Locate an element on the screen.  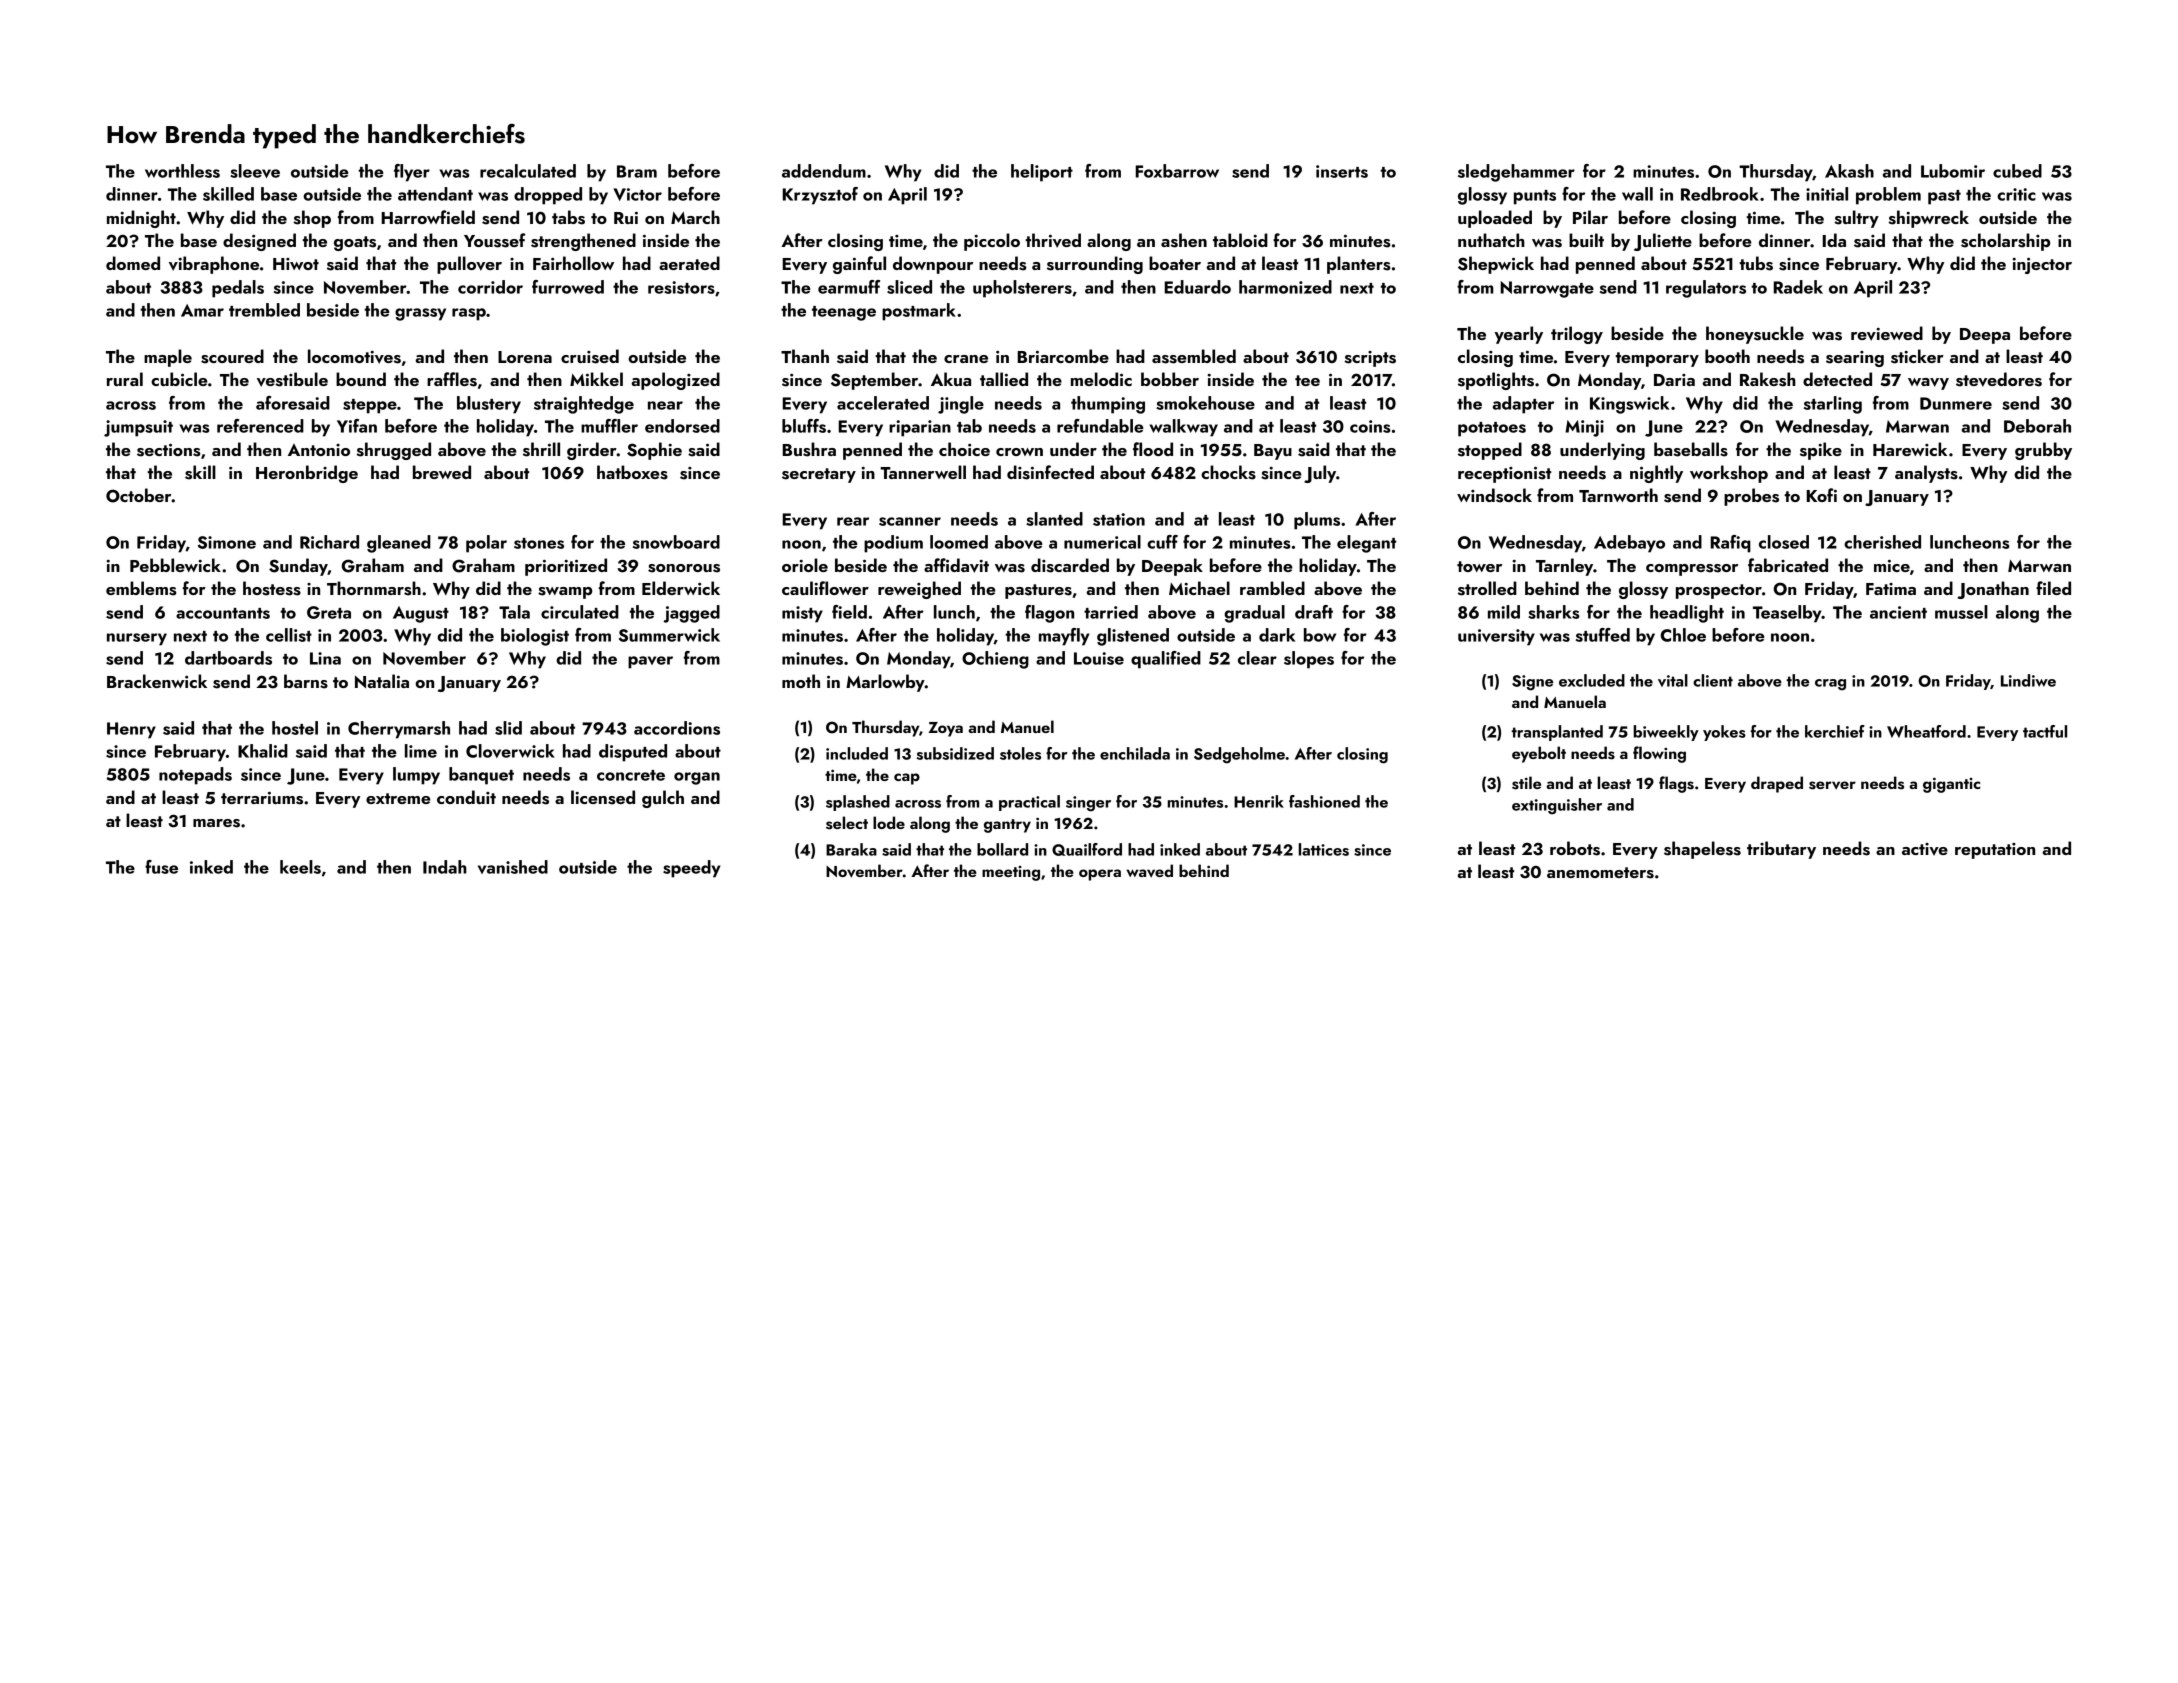
meeting is located at coordinates (1011, 873).
